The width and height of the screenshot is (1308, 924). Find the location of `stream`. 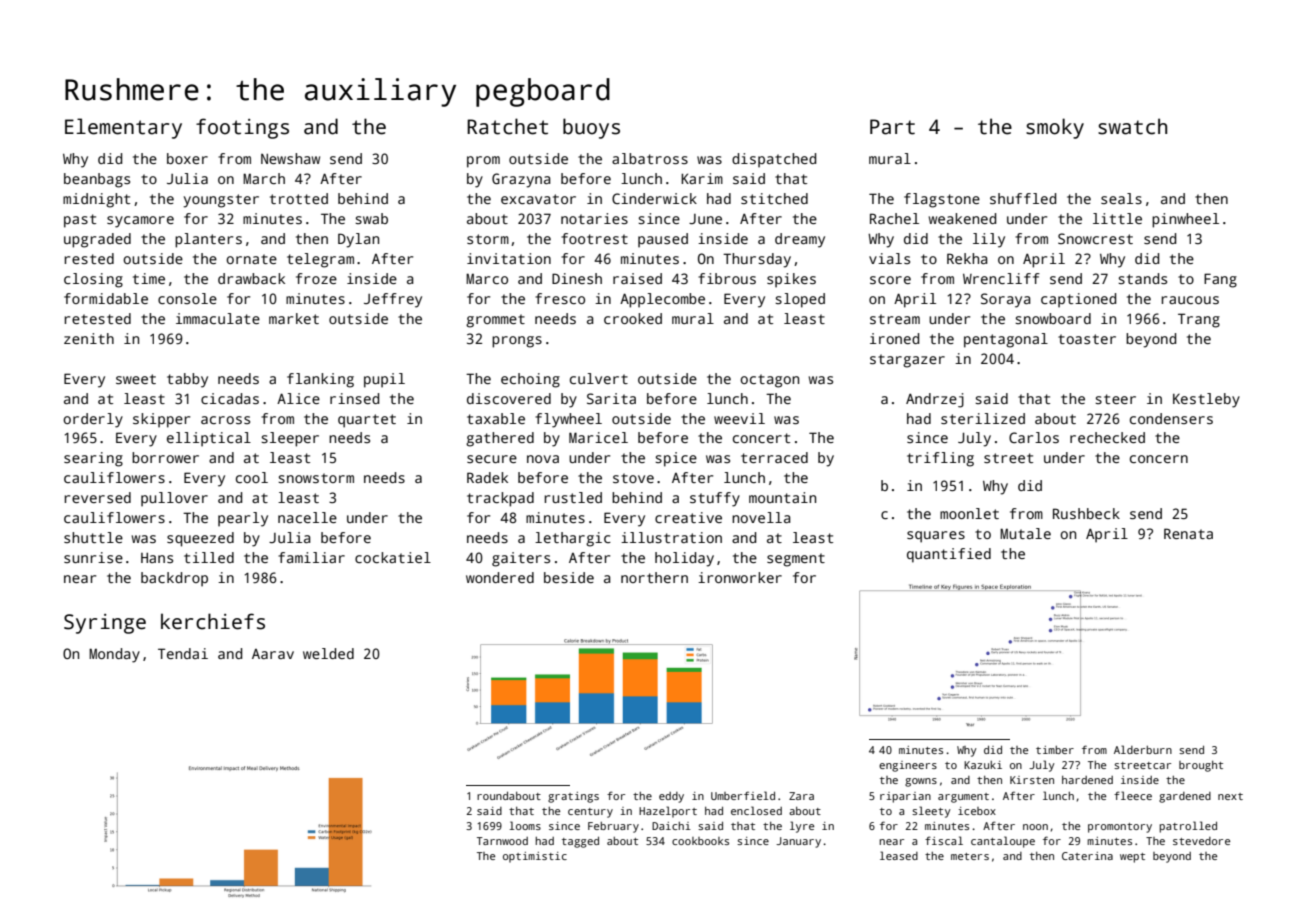

stream is located at coordinates (895, 319).
